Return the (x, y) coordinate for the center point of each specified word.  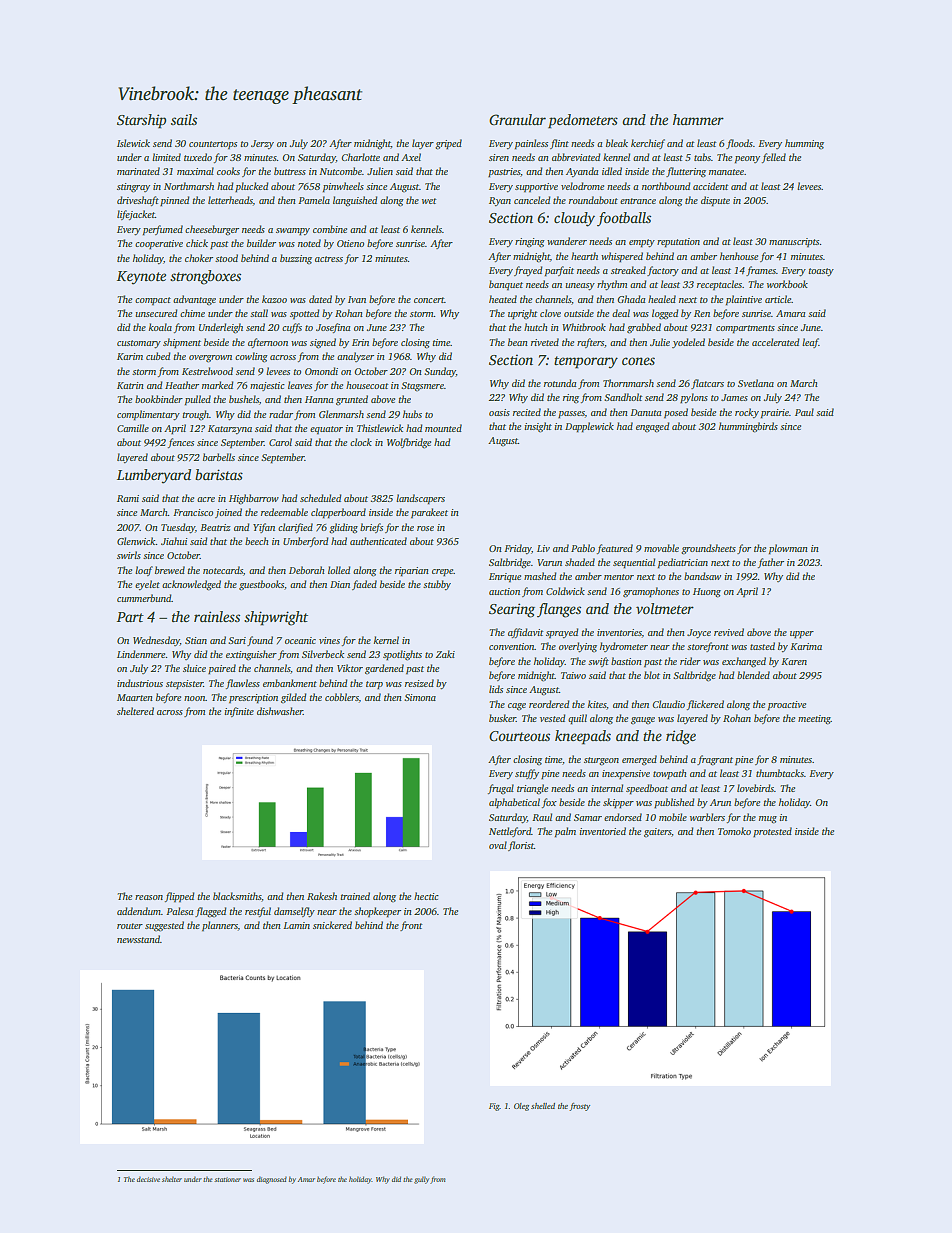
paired (222, 669)
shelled (543, 1106)
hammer (698, 119)
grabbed (644, 328)
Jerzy (262, 144)
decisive (148, 1179)
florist (521, 846)
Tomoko (734, 831)
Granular (517, 119)
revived (729, 632)
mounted (443, 428)
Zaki (445, 654)
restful (258, 912)
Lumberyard (154, 476)
